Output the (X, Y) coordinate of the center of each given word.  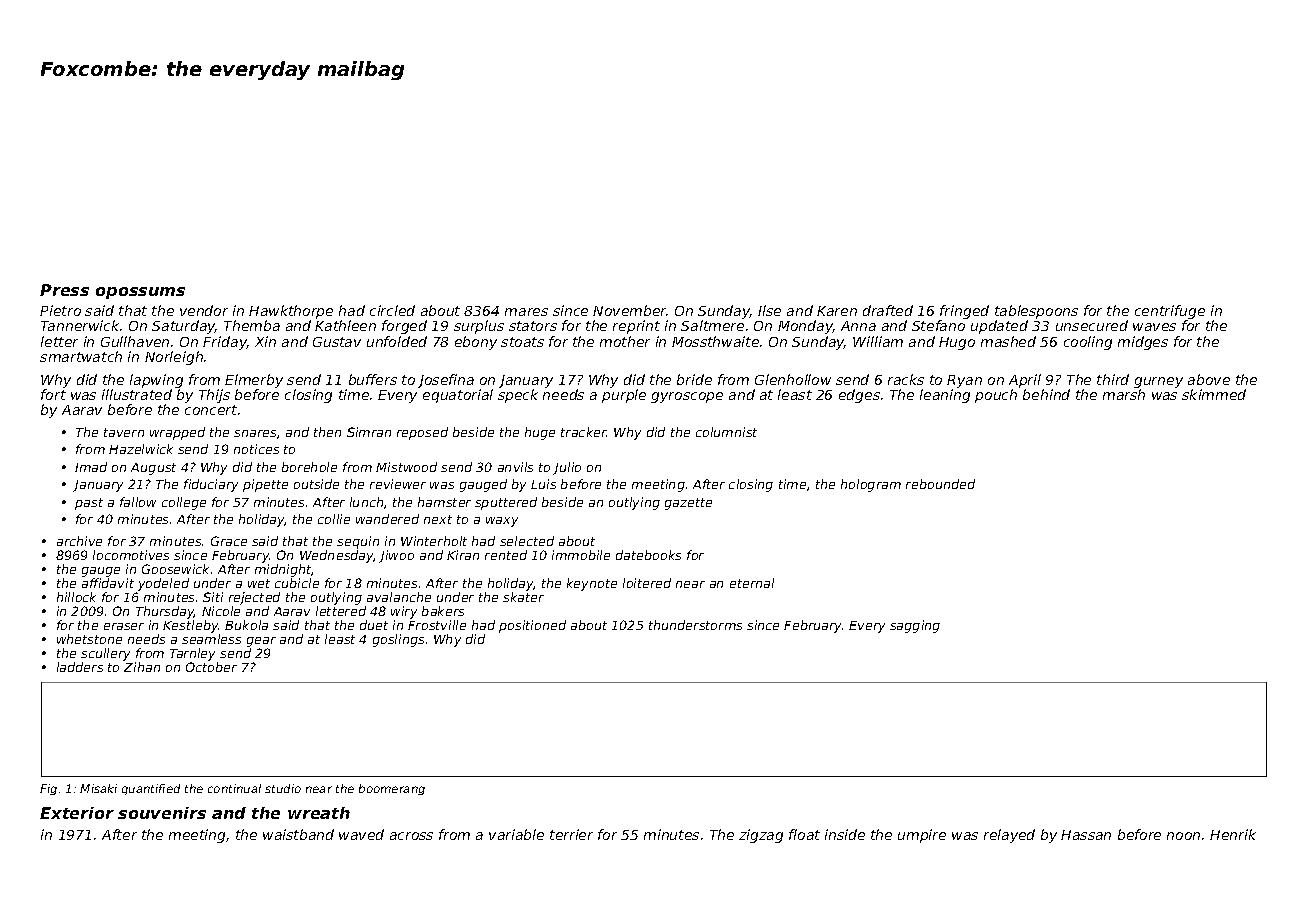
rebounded (940, 484)
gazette (688, 504)
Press (64, 290)
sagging (915, 626)
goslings (398, 640)
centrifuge (1170, 312)
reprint (636, 327)
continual (234, 788)
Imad (91, 467)
